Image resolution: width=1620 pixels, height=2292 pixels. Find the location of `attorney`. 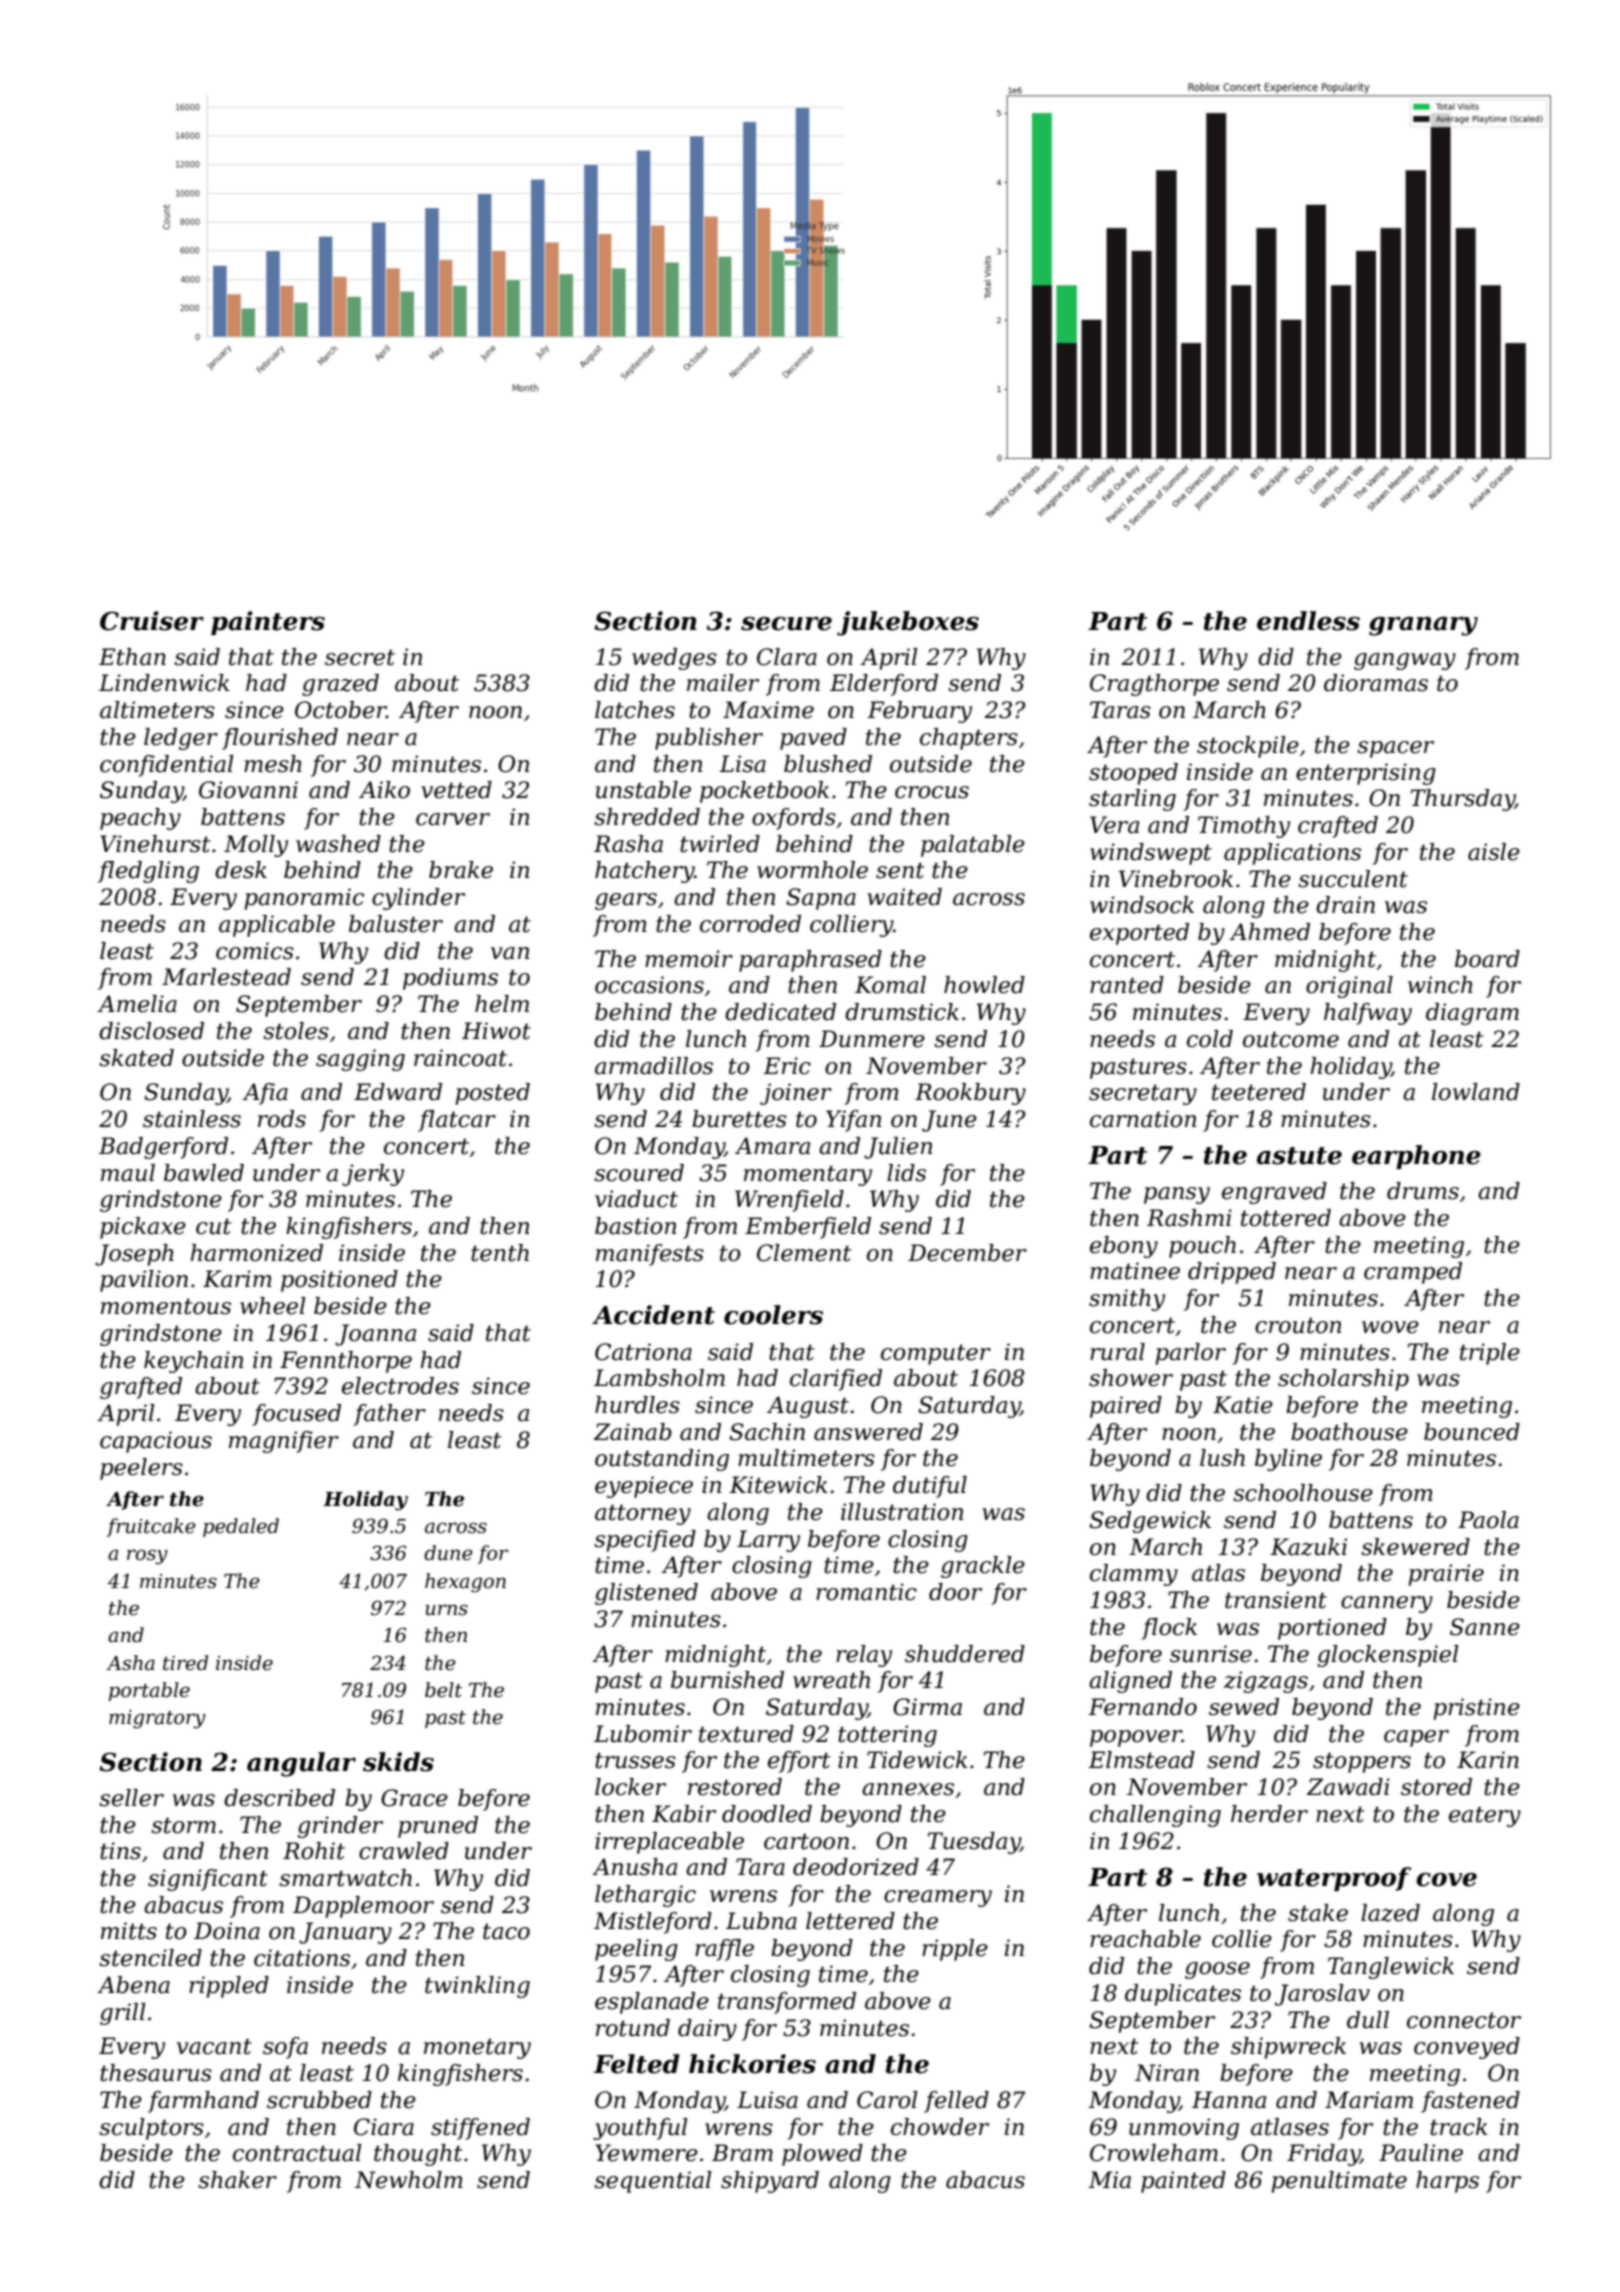

attorney is located at coordinates (643, 1514).
